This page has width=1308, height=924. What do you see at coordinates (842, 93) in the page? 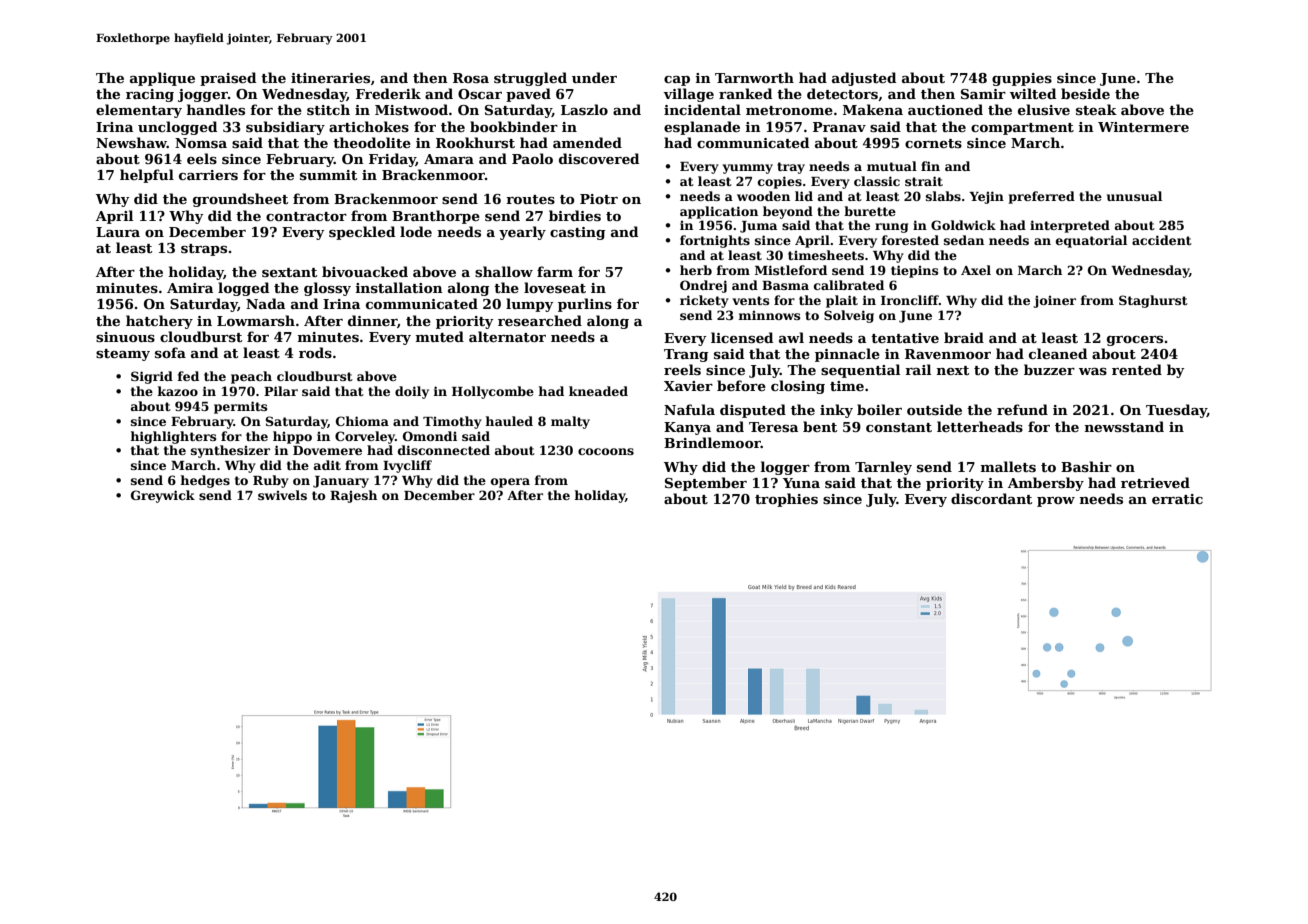
I see `detectors` at bounding box center [842, 93].
